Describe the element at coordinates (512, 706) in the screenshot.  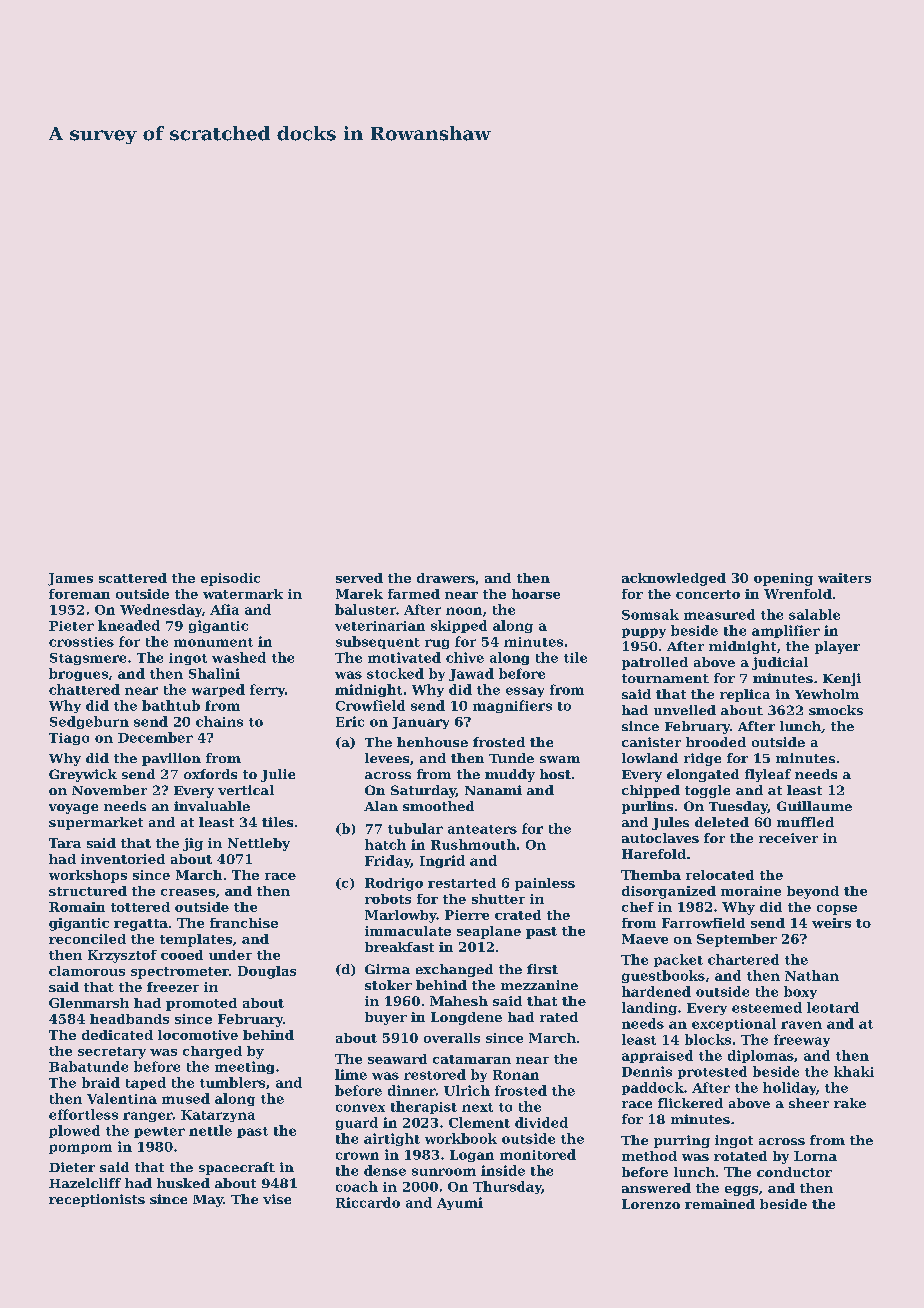
I see `magnifiers` at that location.
